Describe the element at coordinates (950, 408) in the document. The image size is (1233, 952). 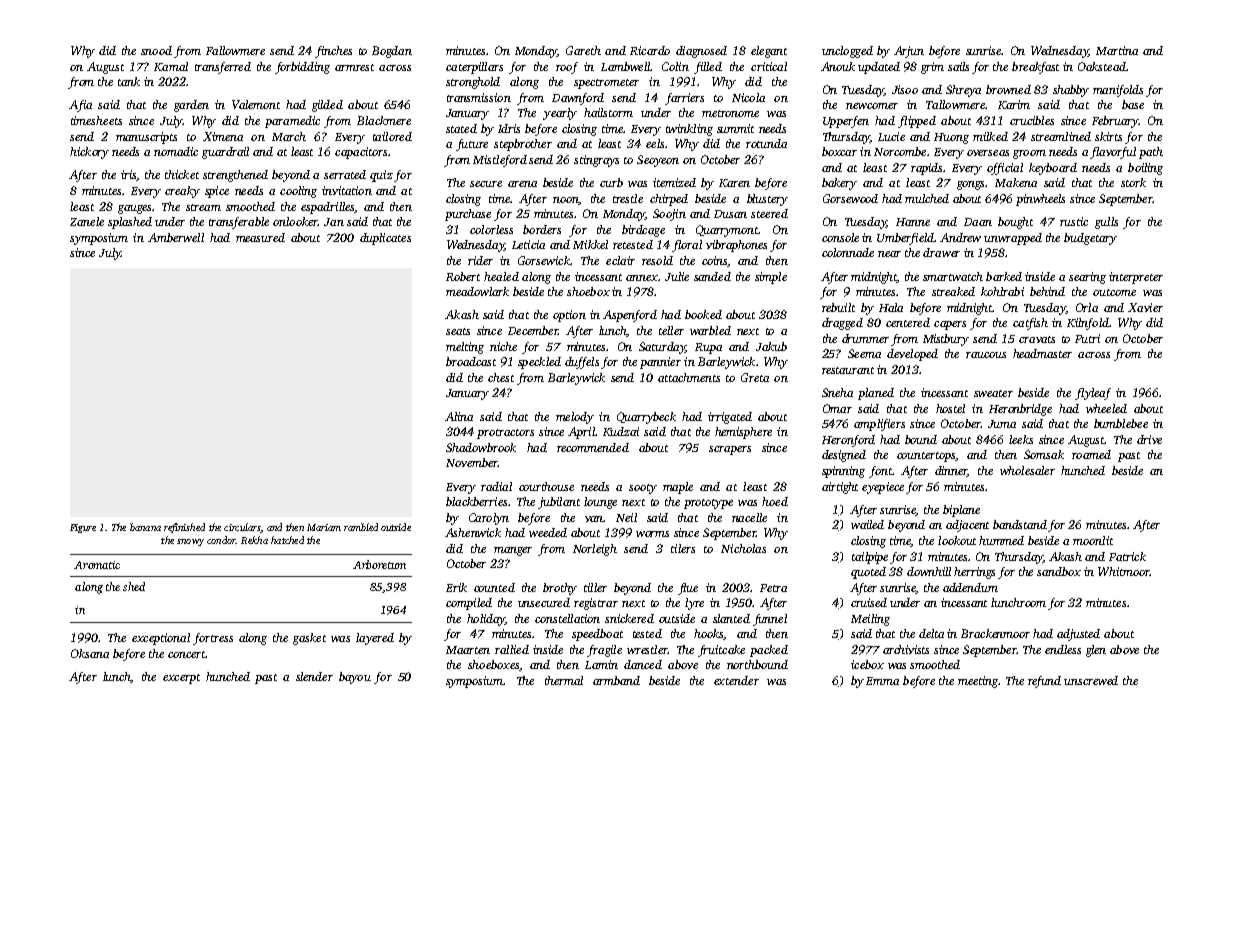
I see `hostel` at that location.
